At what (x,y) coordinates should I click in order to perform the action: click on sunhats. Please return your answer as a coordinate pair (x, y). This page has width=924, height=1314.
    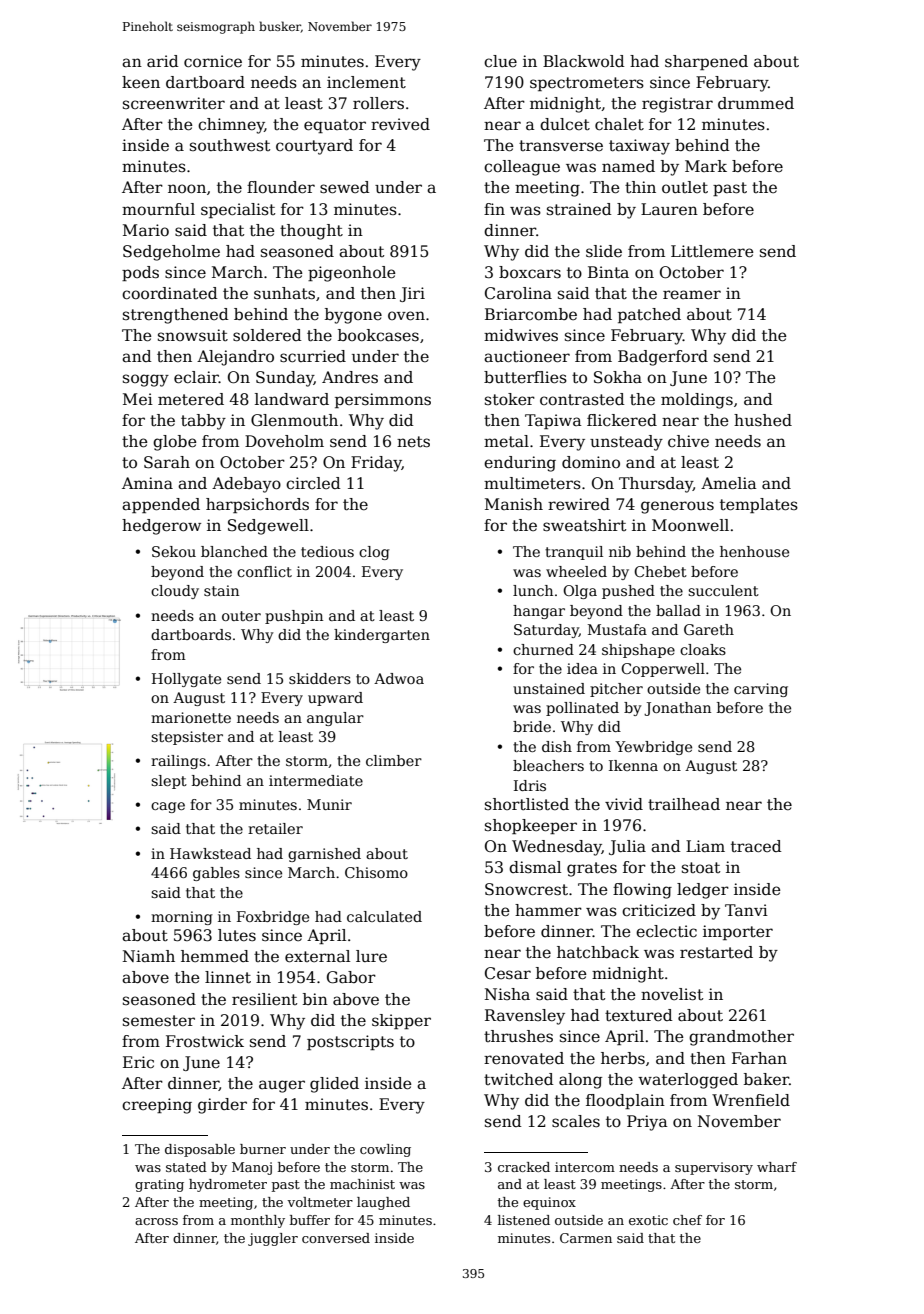
    Looking at the image, I should click on (284, 293).
